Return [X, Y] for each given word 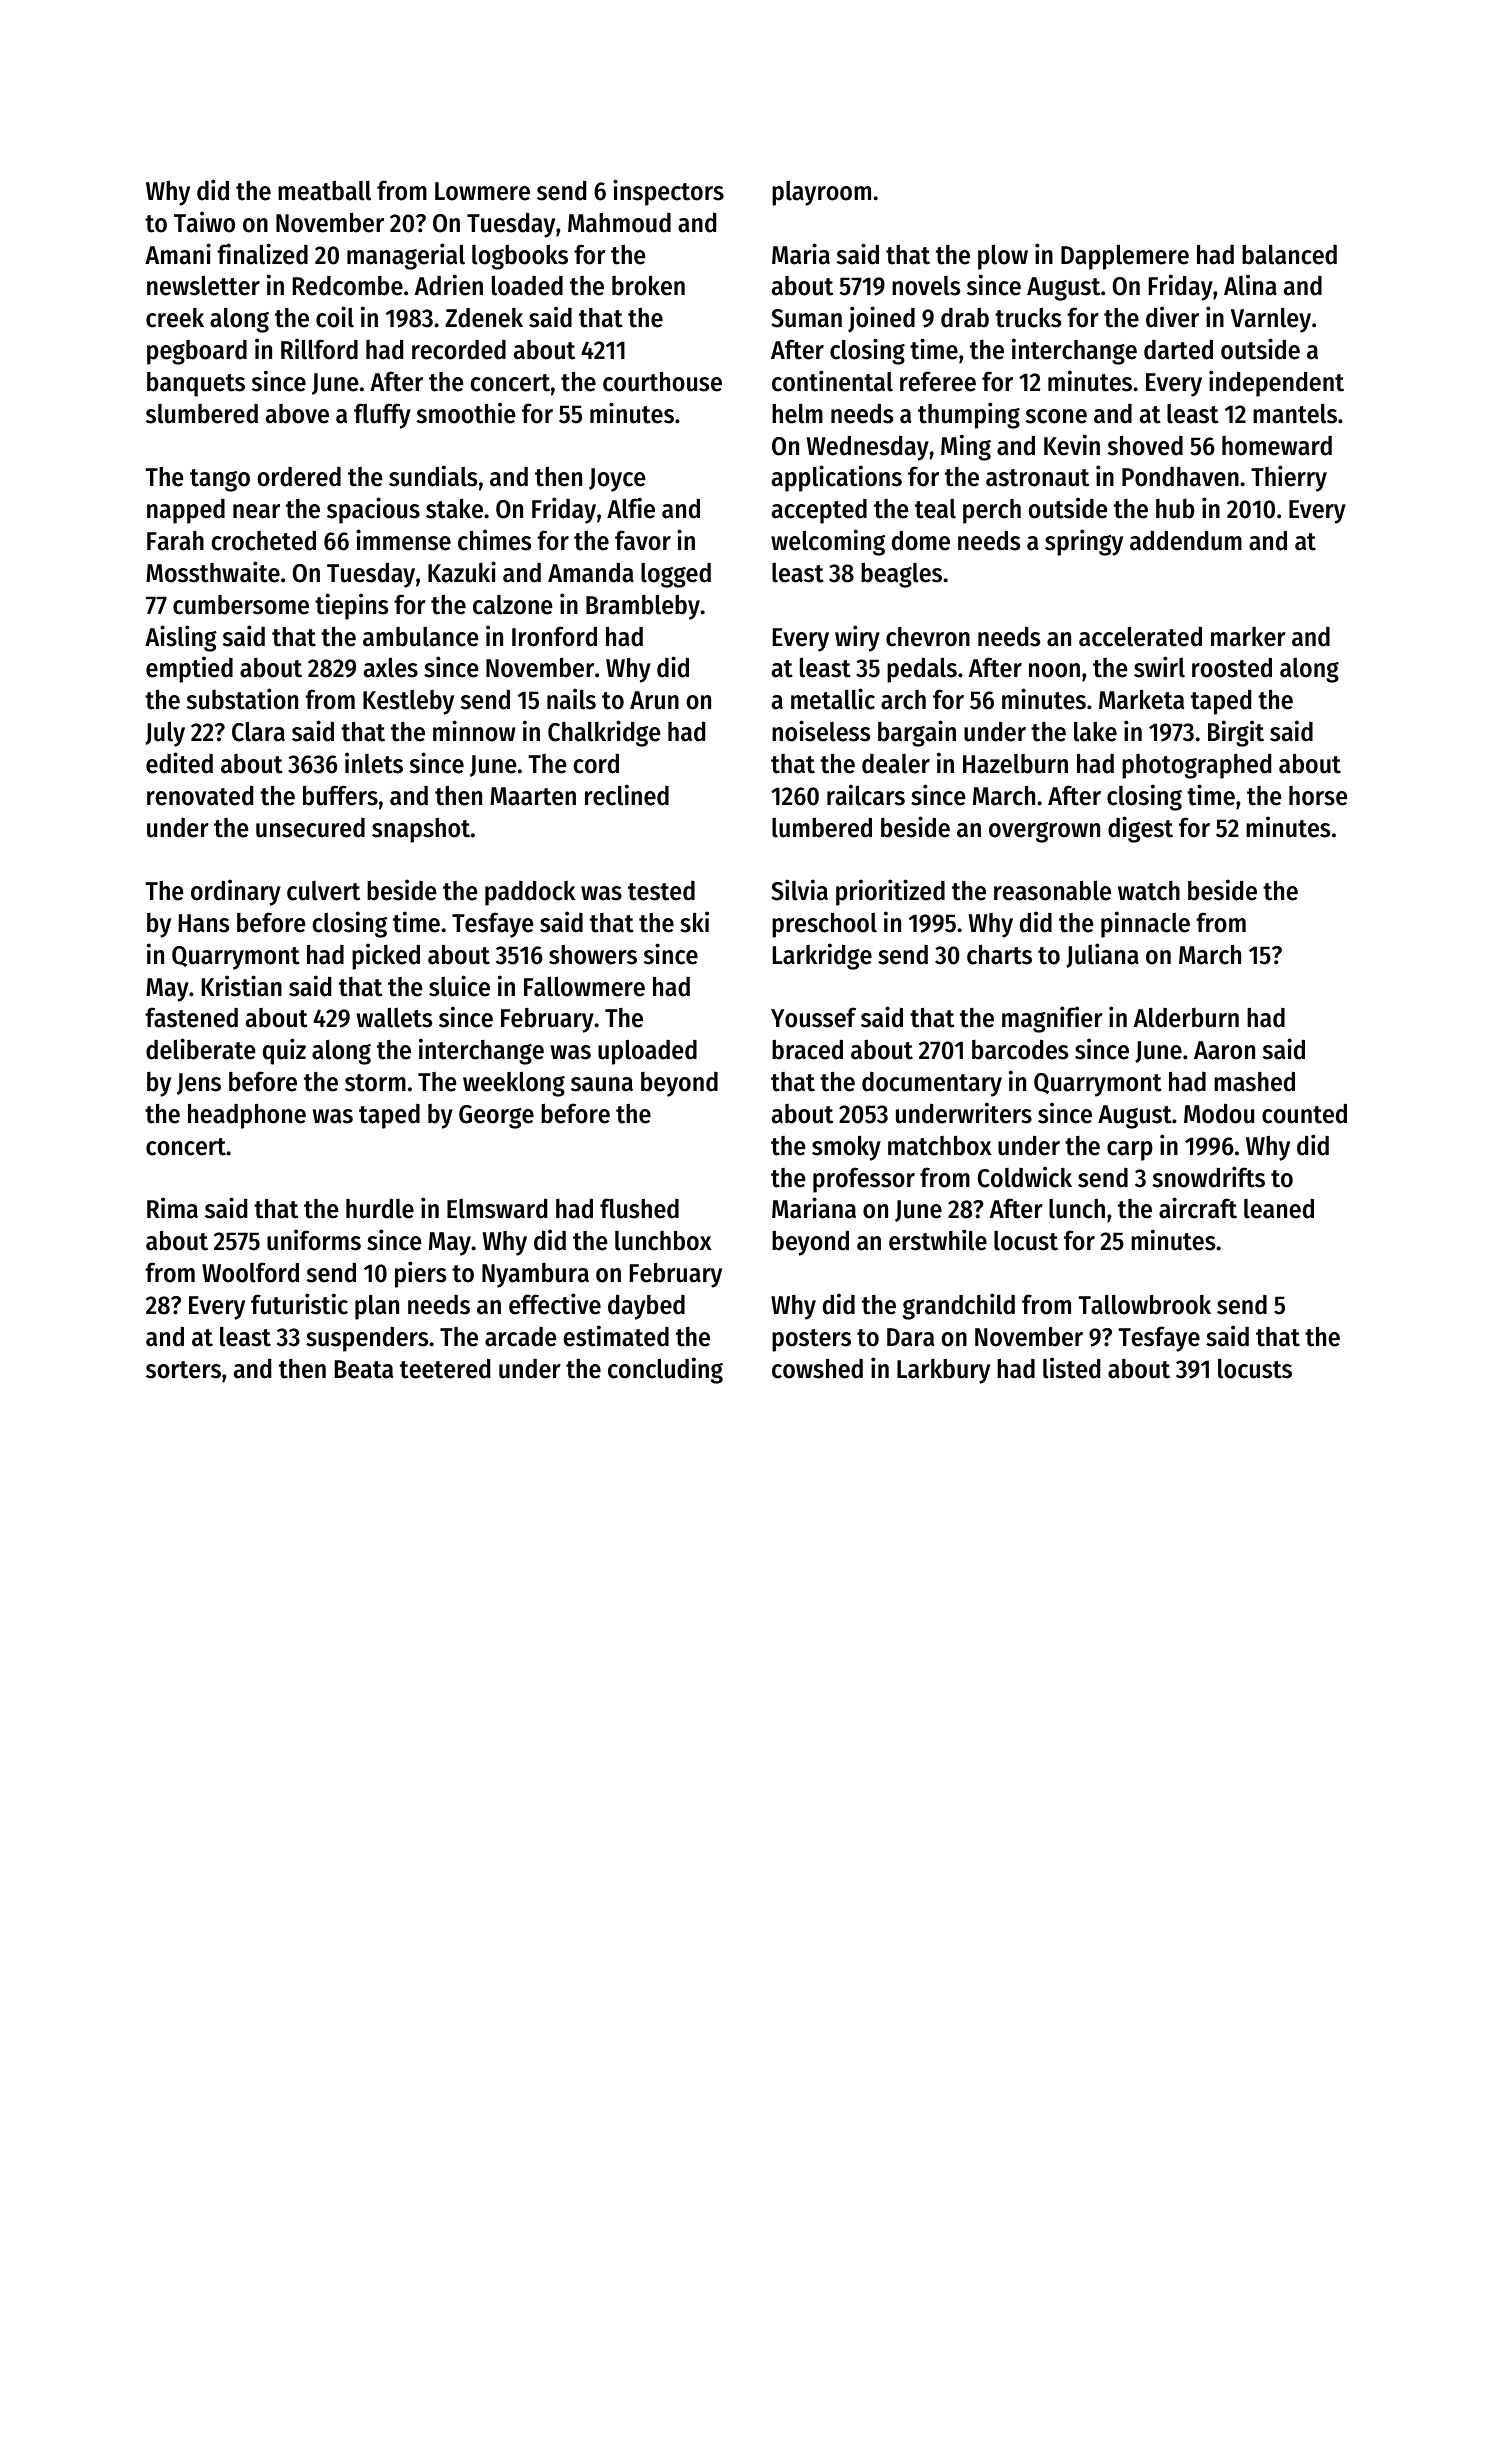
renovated [200, 795]
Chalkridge [604, 733]
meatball [324, 190]
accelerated [1140, 636]
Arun [654, 700]
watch [1149, 891]
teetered [445, 1368]
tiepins [351, 606]
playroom [821, 193]
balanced [1289, 254]
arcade [520, 1336]
